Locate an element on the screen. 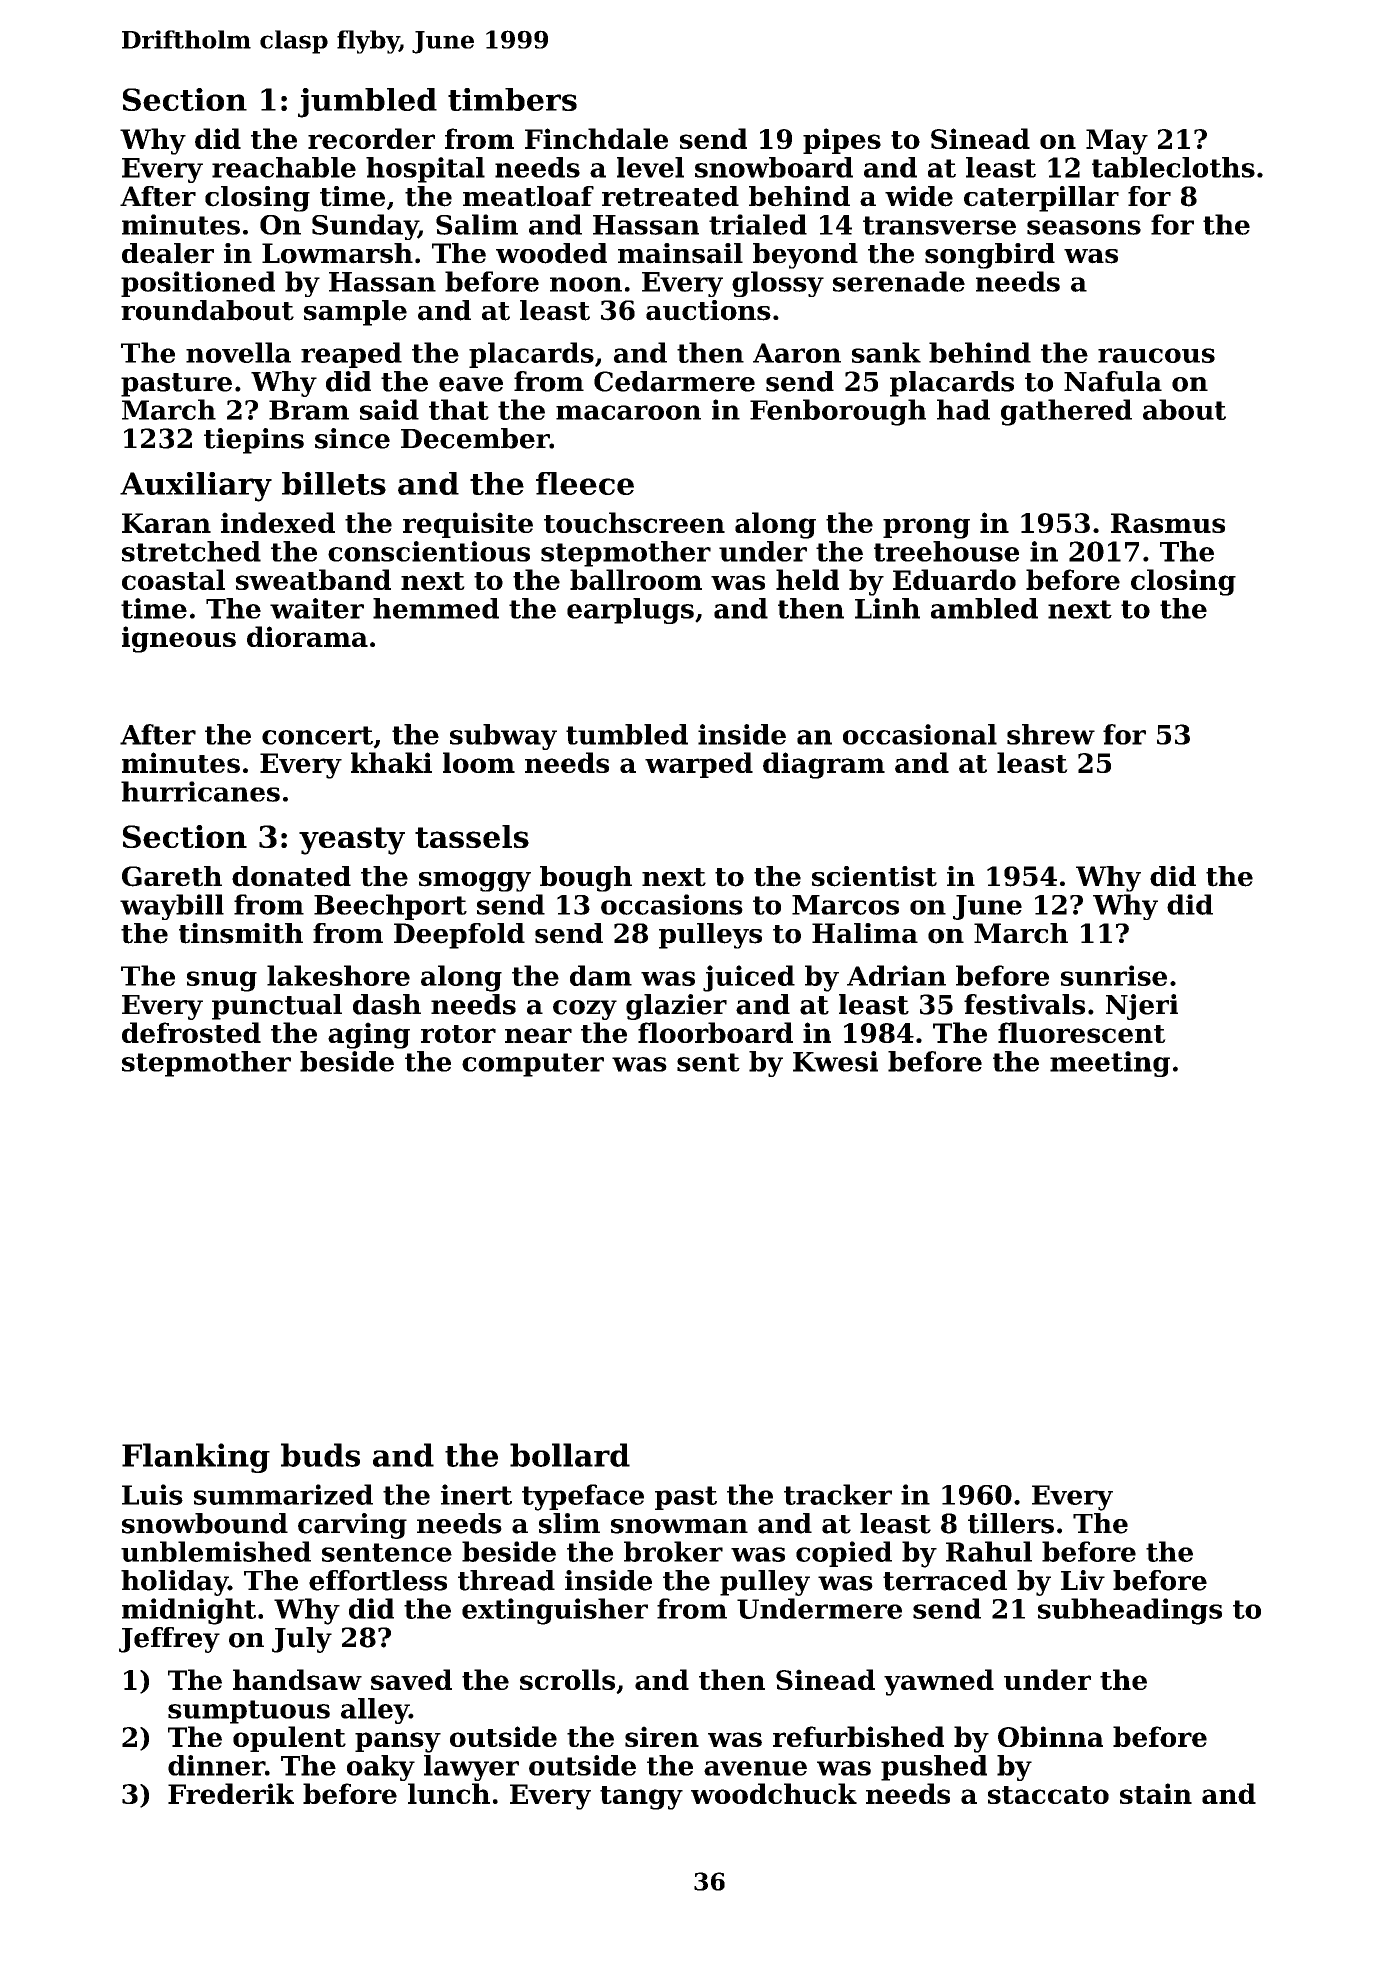 The height and width of the screenshot is (1969, 1386). Rasmus is located at coordinates (1168, 523).
